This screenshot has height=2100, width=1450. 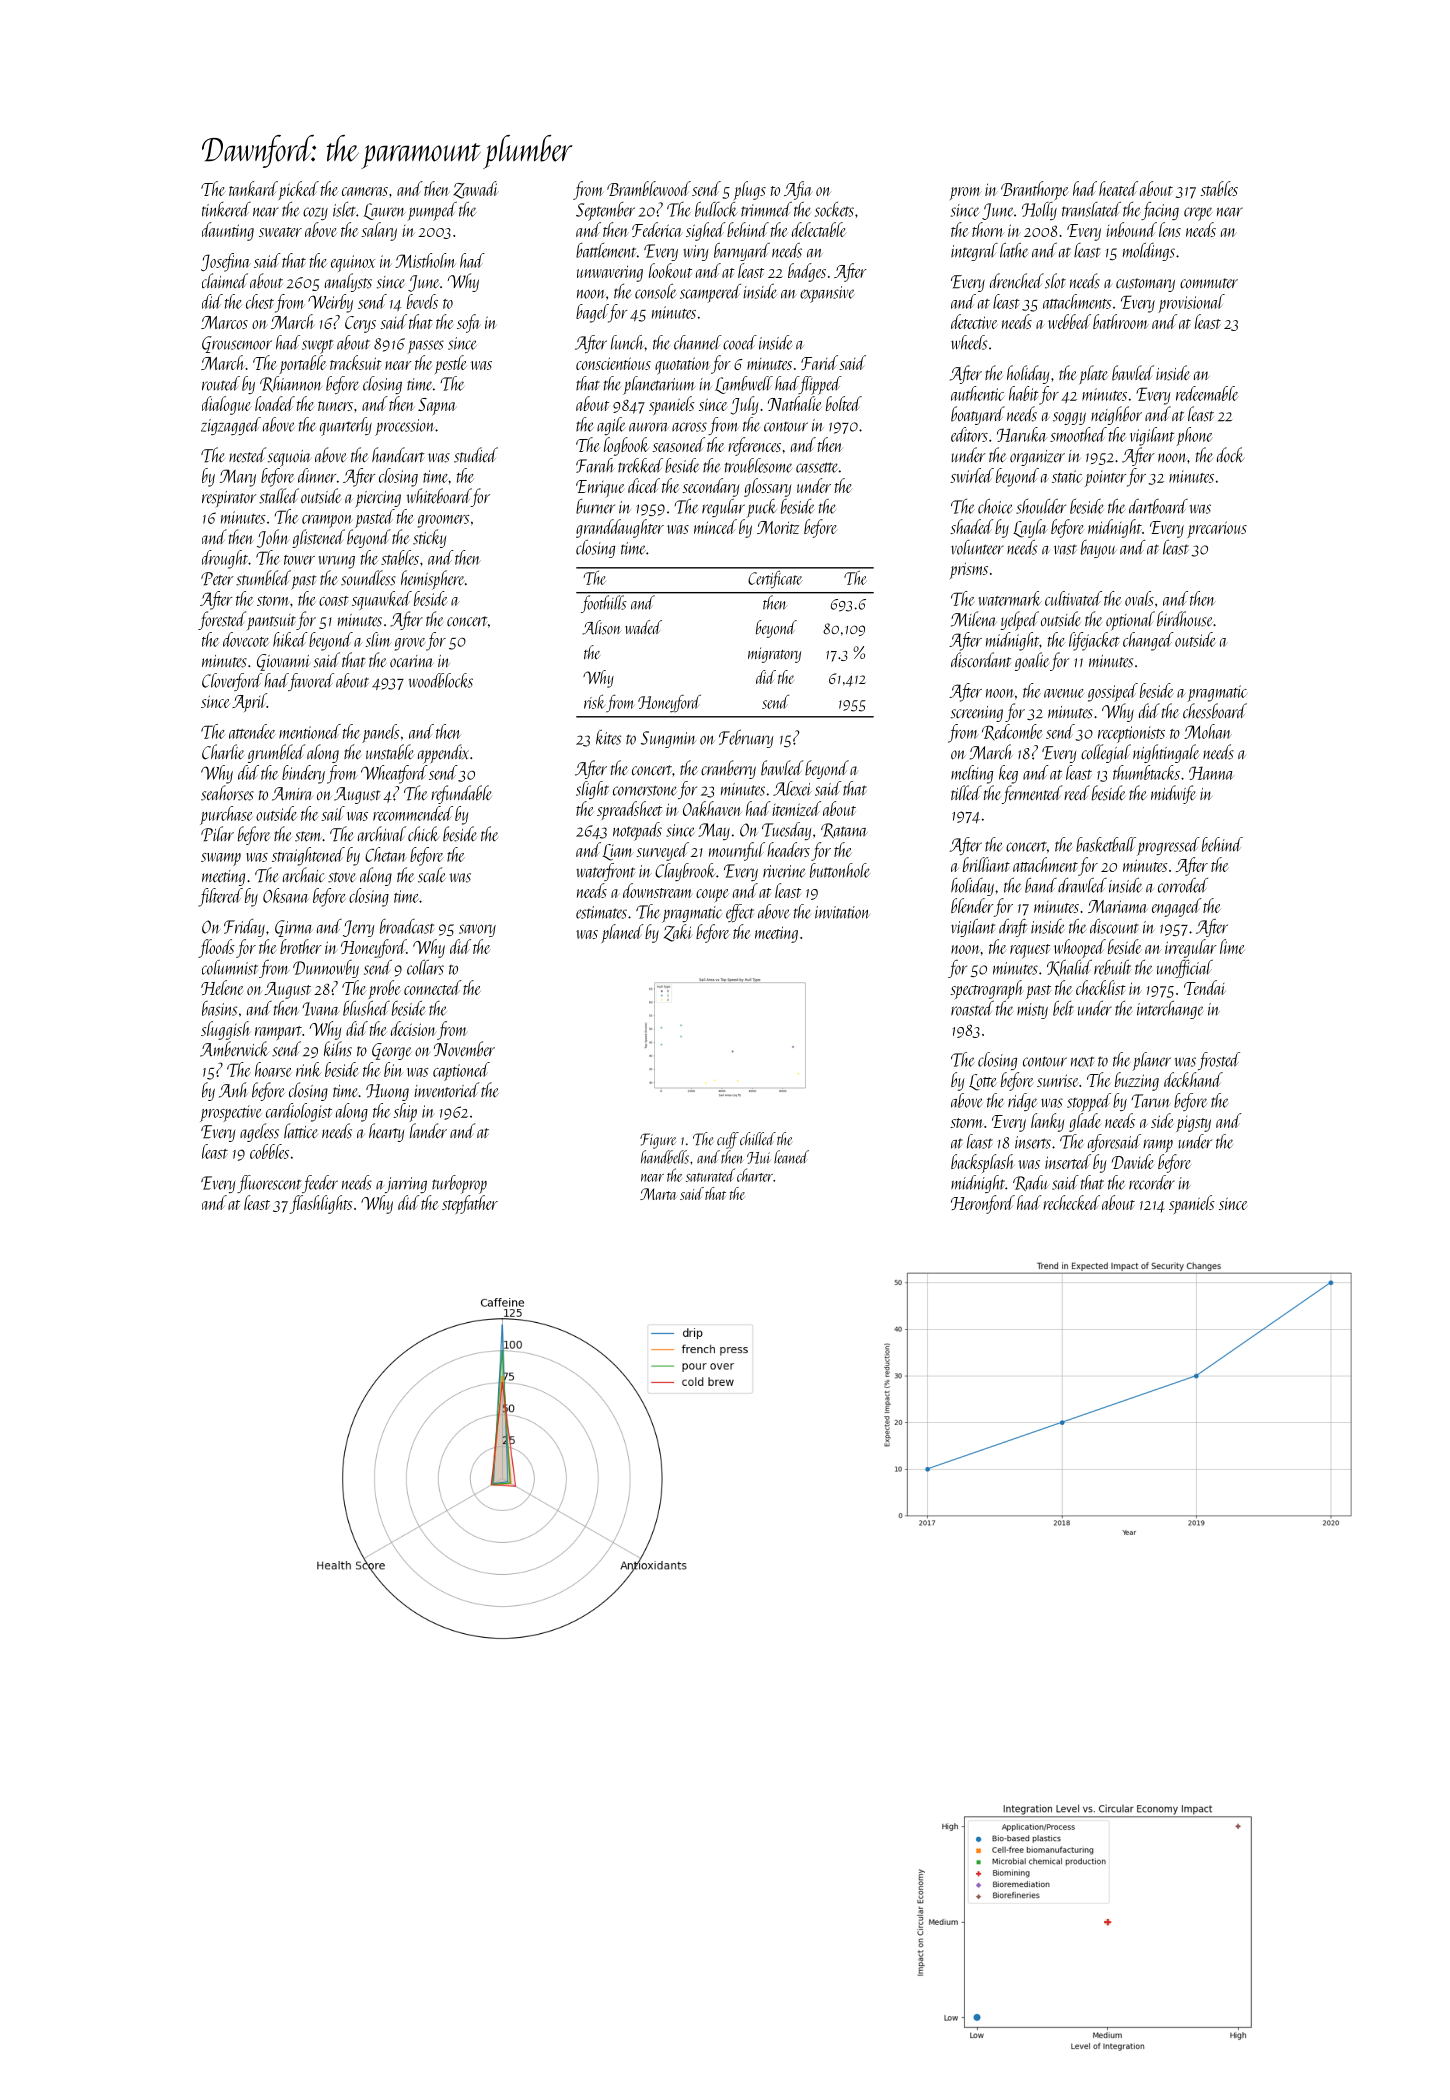 I want to click on melting, so click(x=972, y=774).
